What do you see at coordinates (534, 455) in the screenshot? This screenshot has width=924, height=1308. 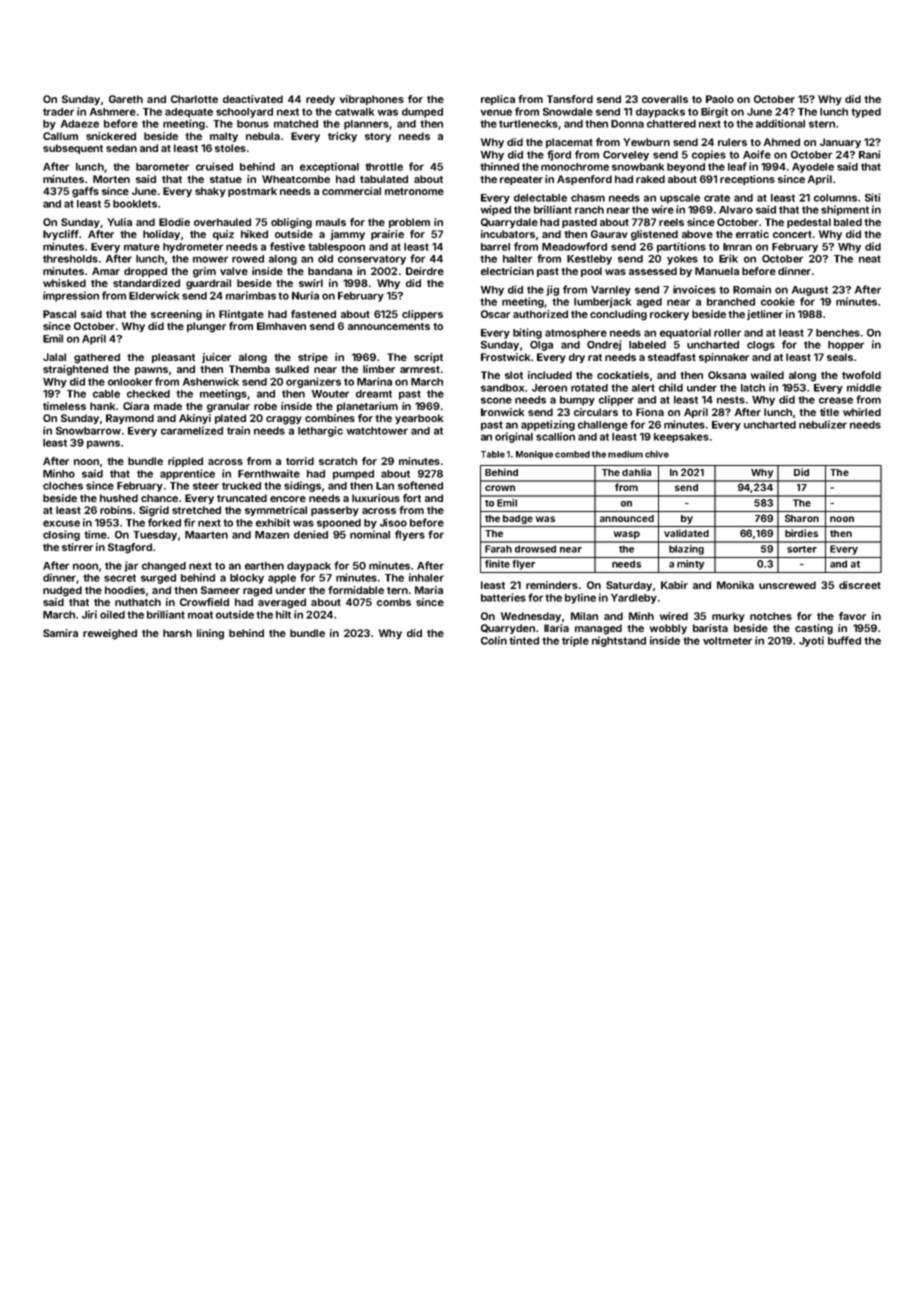 I see `Monique` at bounding box center [534, 455].
